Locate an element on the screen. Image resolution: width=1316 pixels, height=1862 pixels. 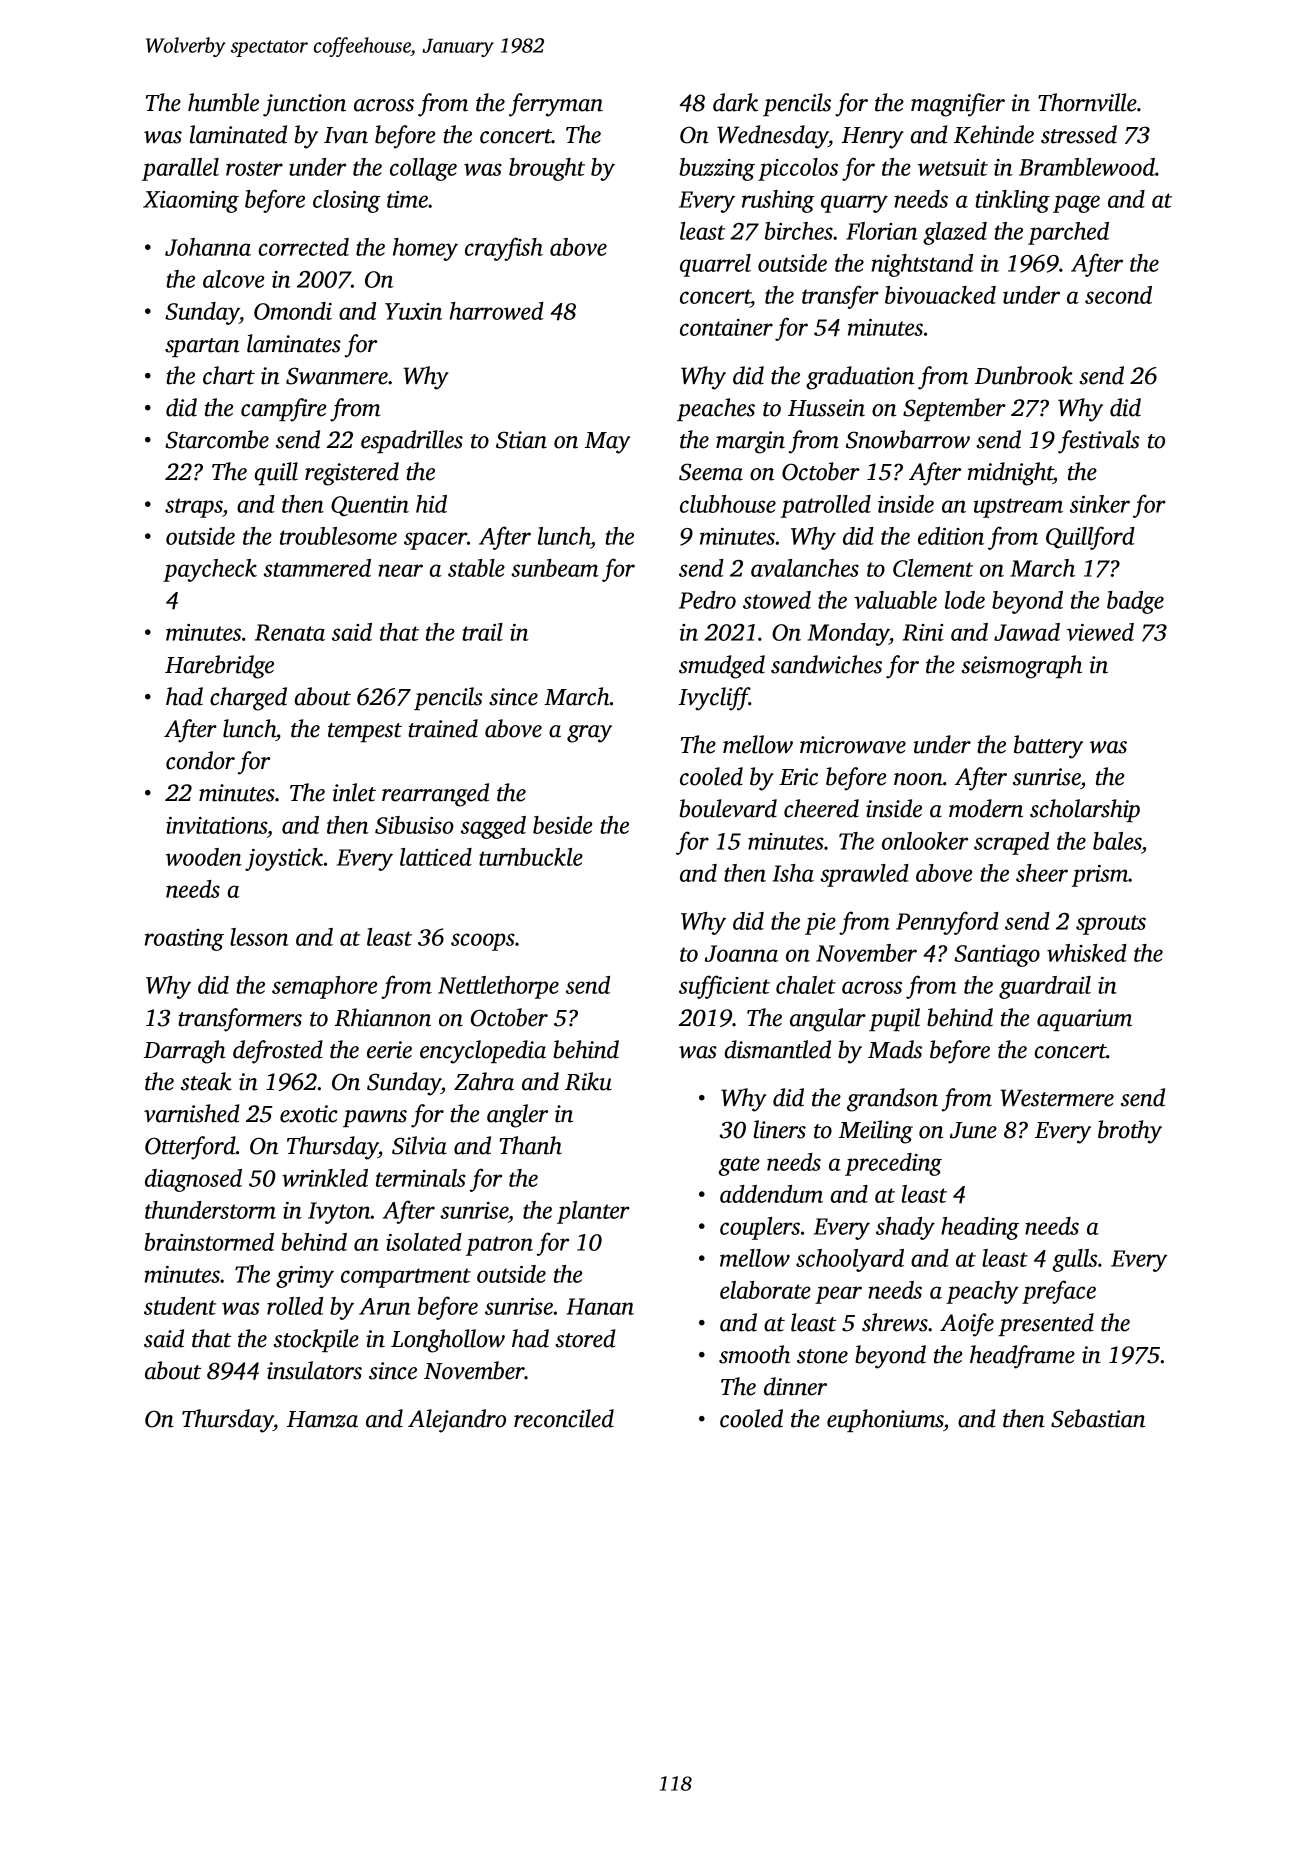
junction is located at coordinates (304, 105).
